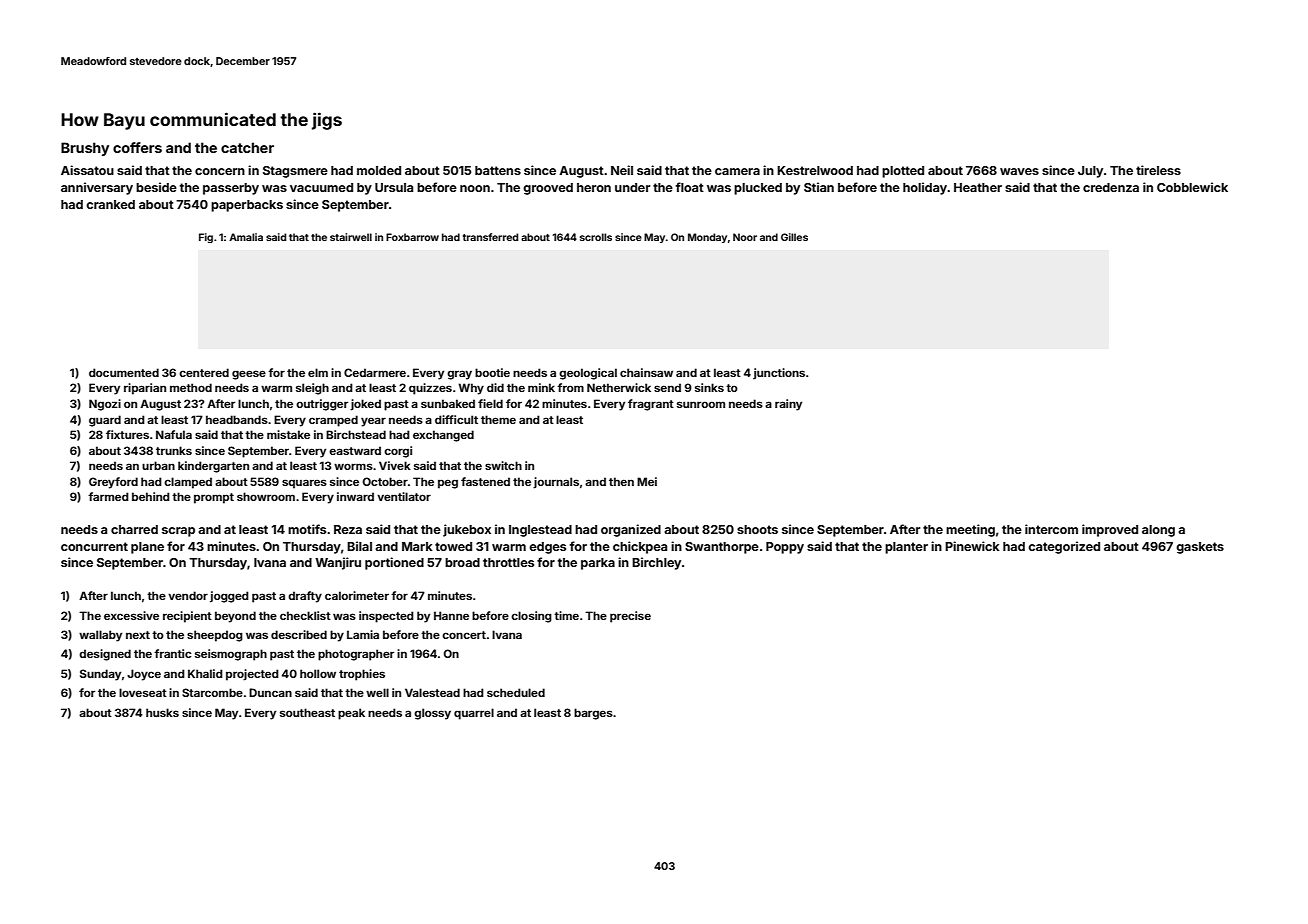  What do you see at coordinates (647, 481) in the image?
I see `Mei` at bounding box center [647, 481].
